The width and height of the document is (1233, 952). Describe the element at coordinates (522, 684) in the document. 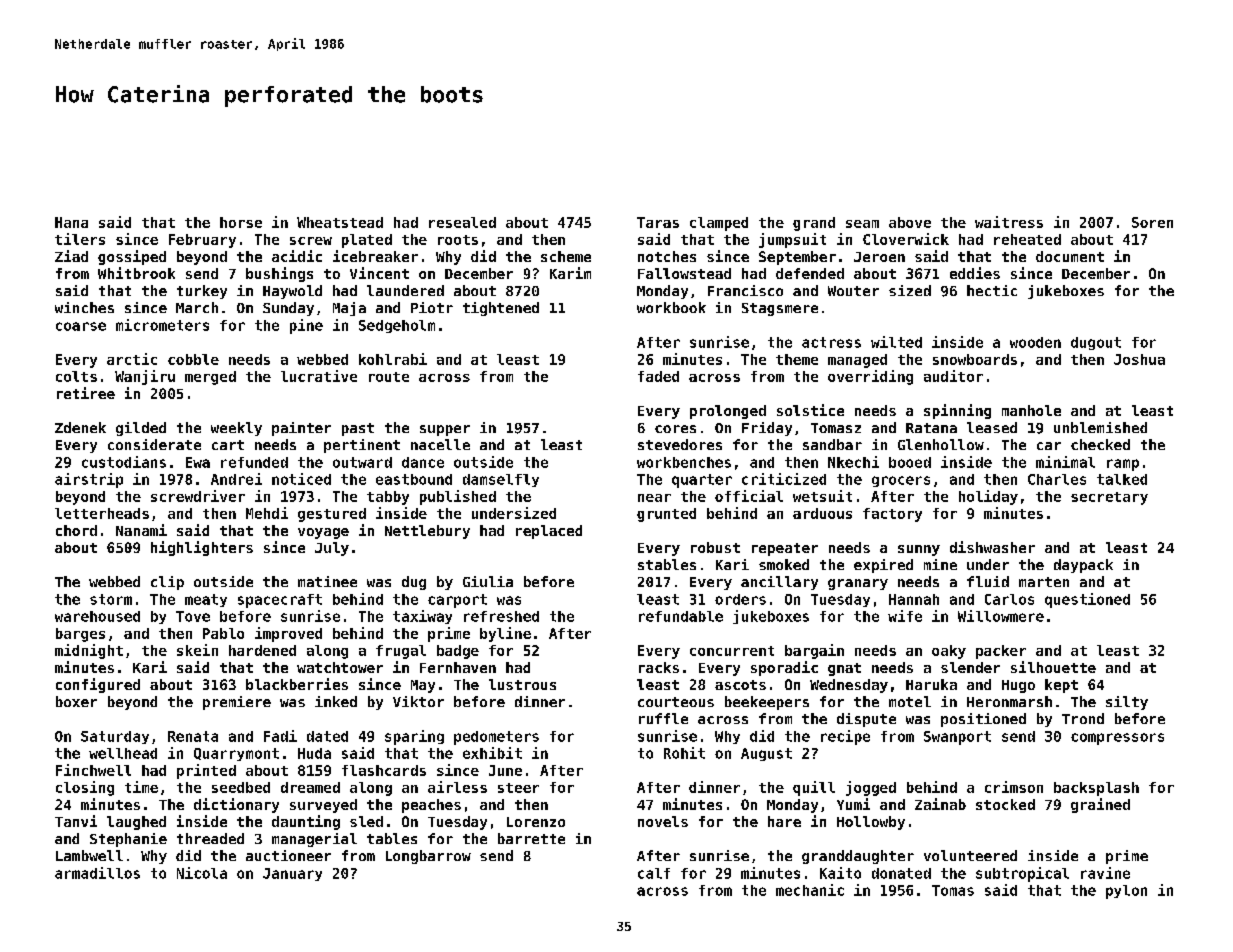

I see `lustrous` at that location.
